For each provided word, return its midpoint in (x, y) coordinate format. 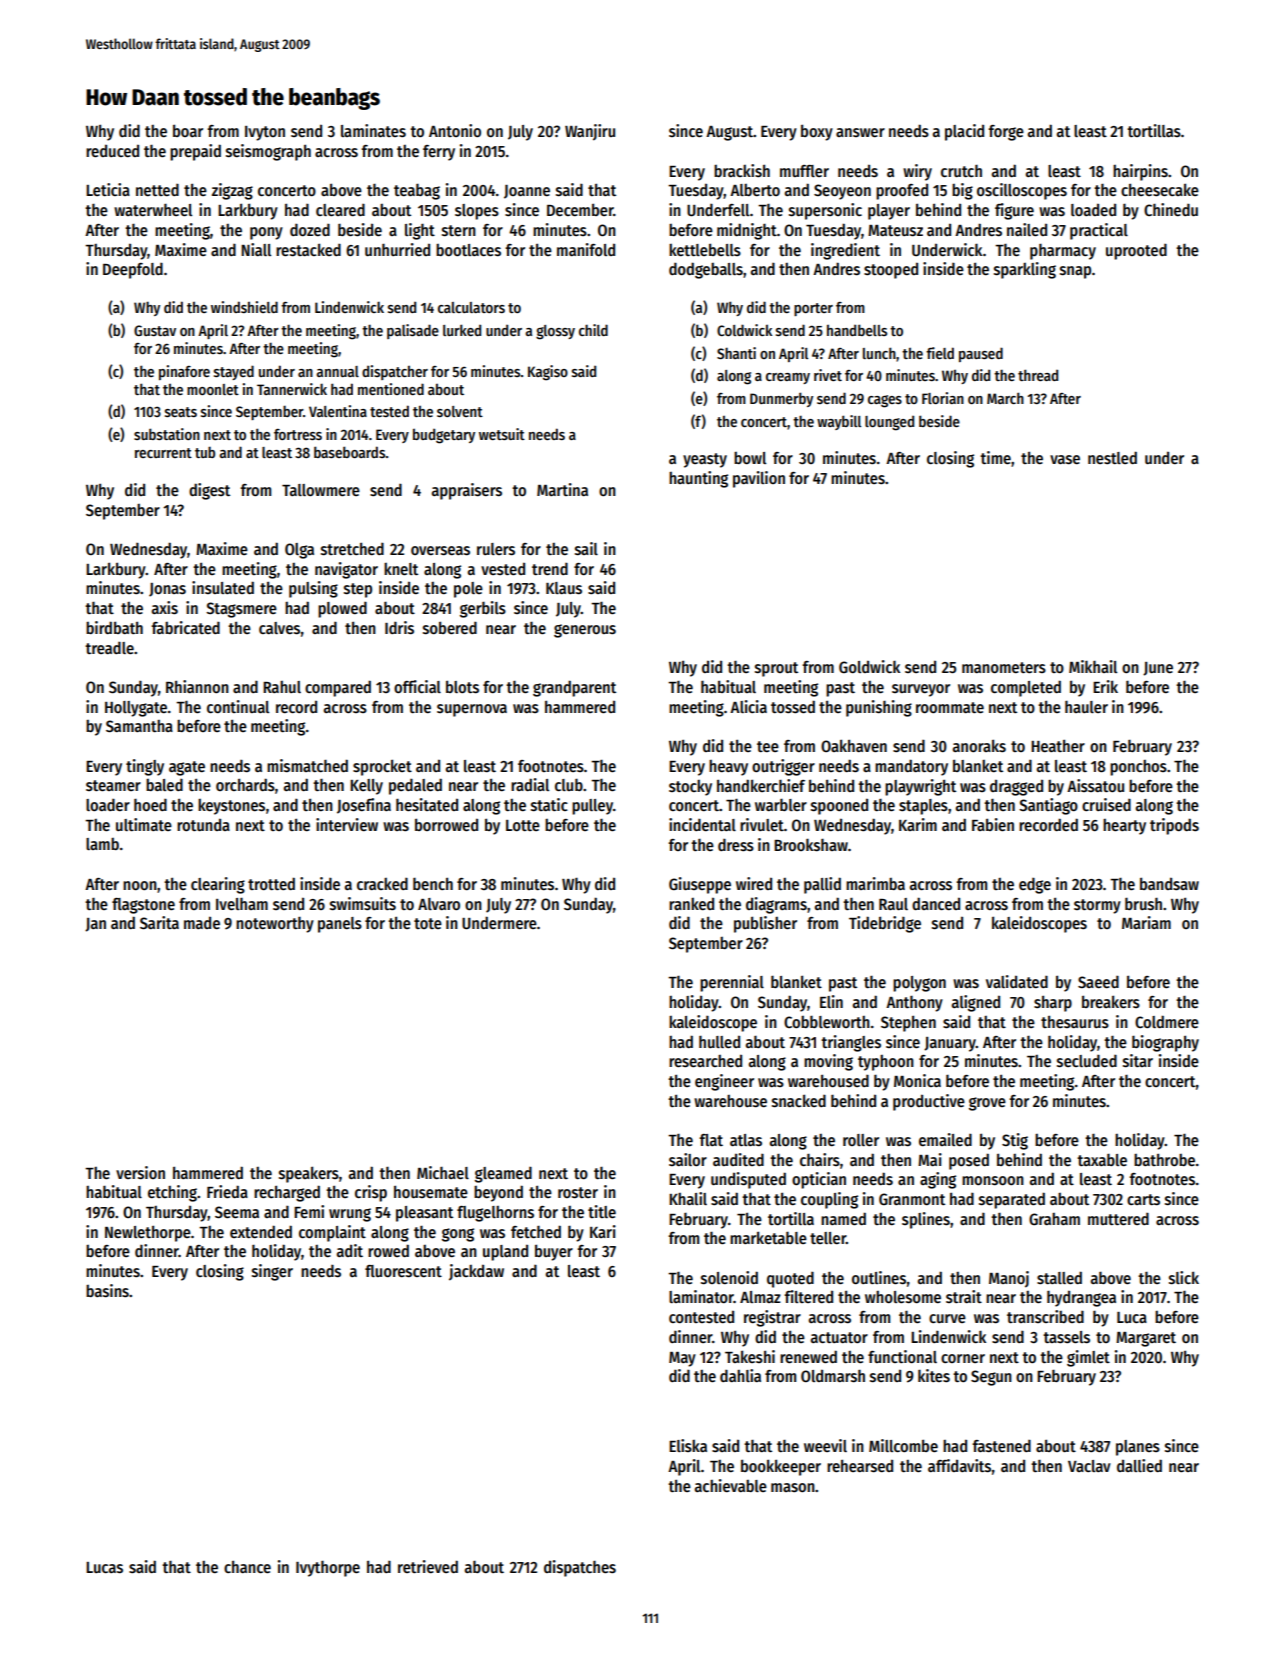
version (140, 1173)
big (962, 191)
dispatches (580, 1568)
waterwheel (153, 210)
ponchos (1138, 768)
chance (247, 1566)
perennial (732, 983)
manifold (586, 249)
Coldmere (1167, 1021)
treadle (109, 648)
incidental (702, 824)
